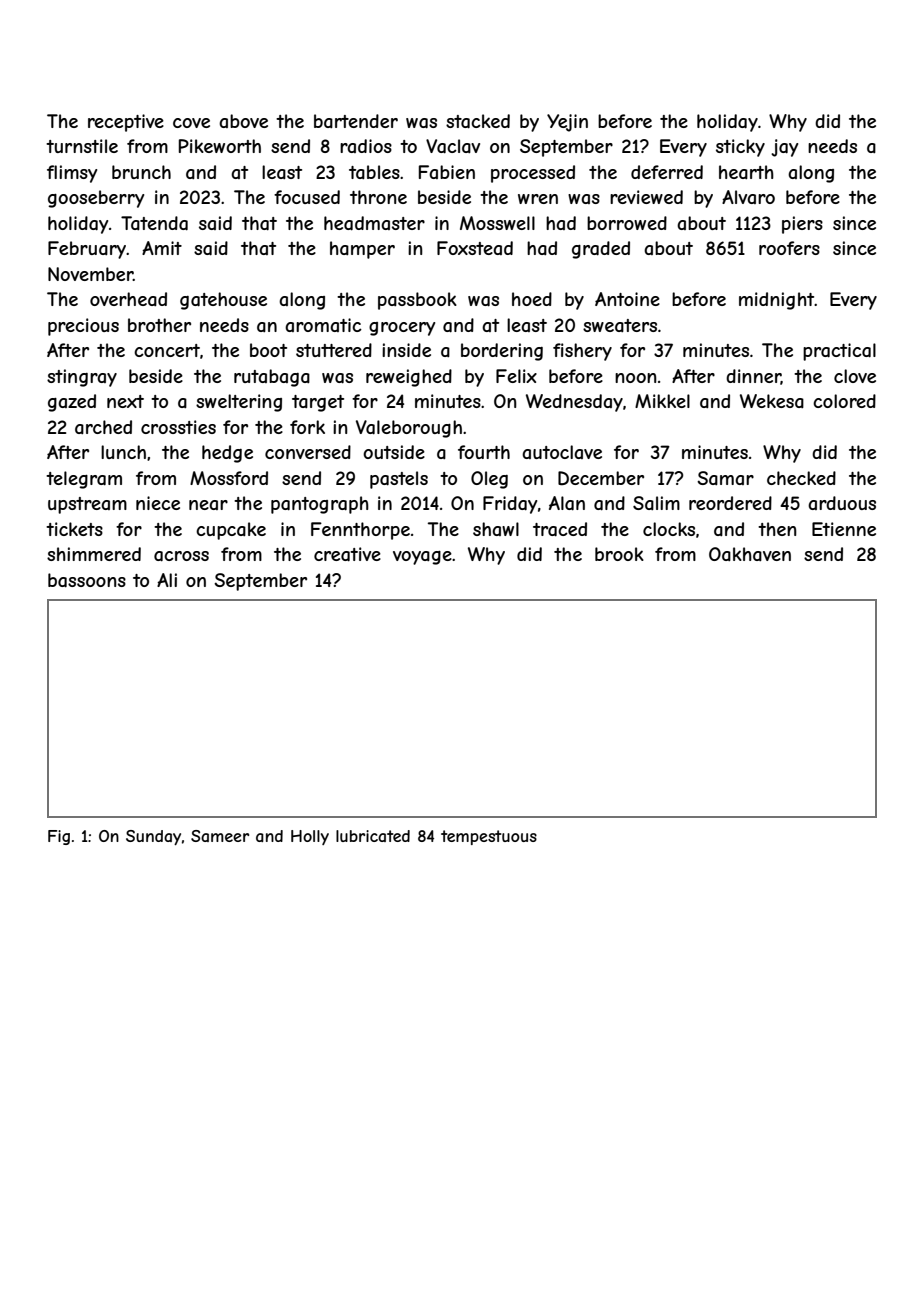 The width and height of the image is (924, 1314). What do you see at coordinates (310, 837) in the image?
I see `Holly` at bounding box center [310, 837].
